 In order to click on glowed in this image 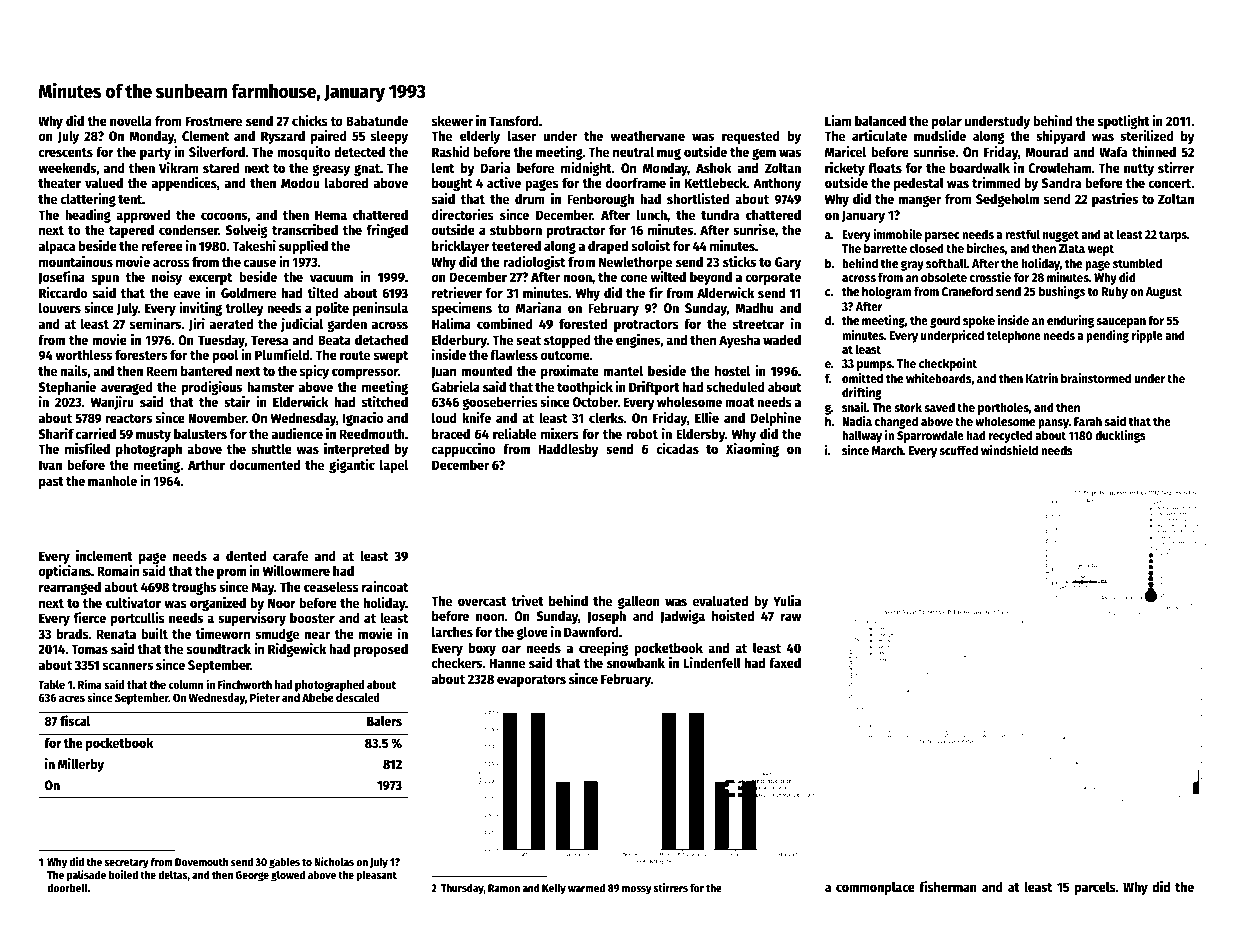, I will do `click(288, 876)`.
